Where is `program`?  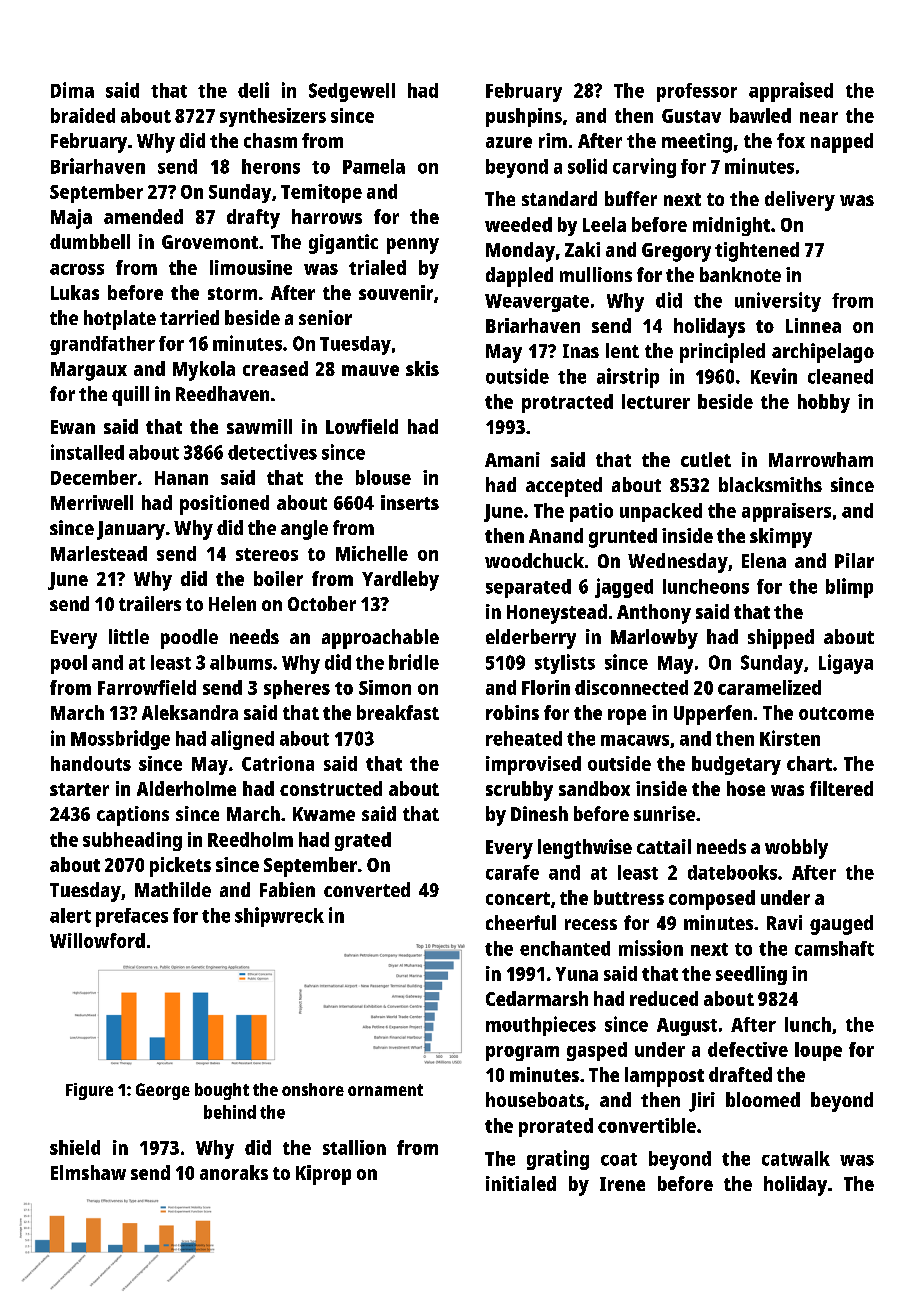 program is located at coordinates (522, 1053).
